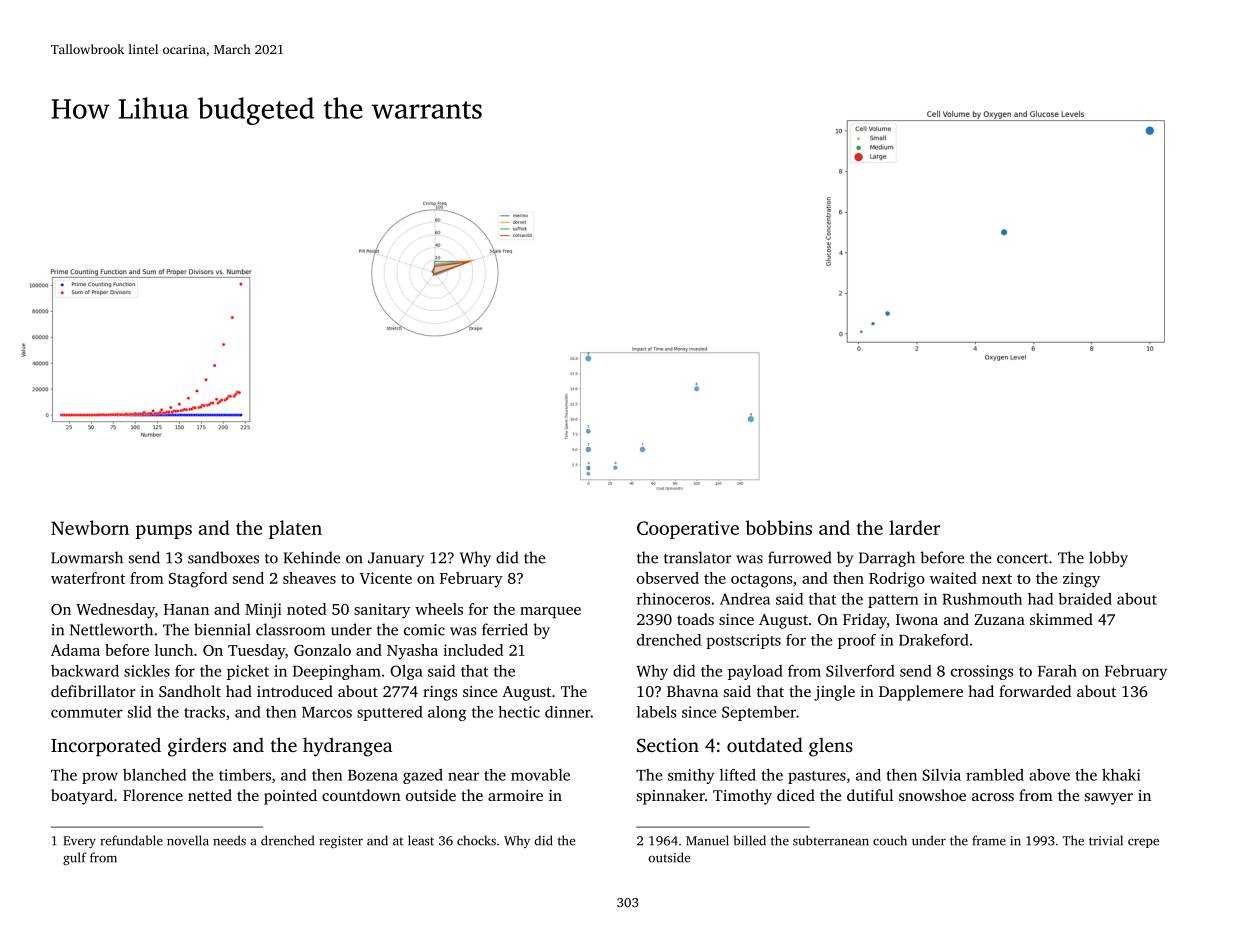  Describe the element at coordinates (341, 842) in the screenshot. I see `register` at that location.
